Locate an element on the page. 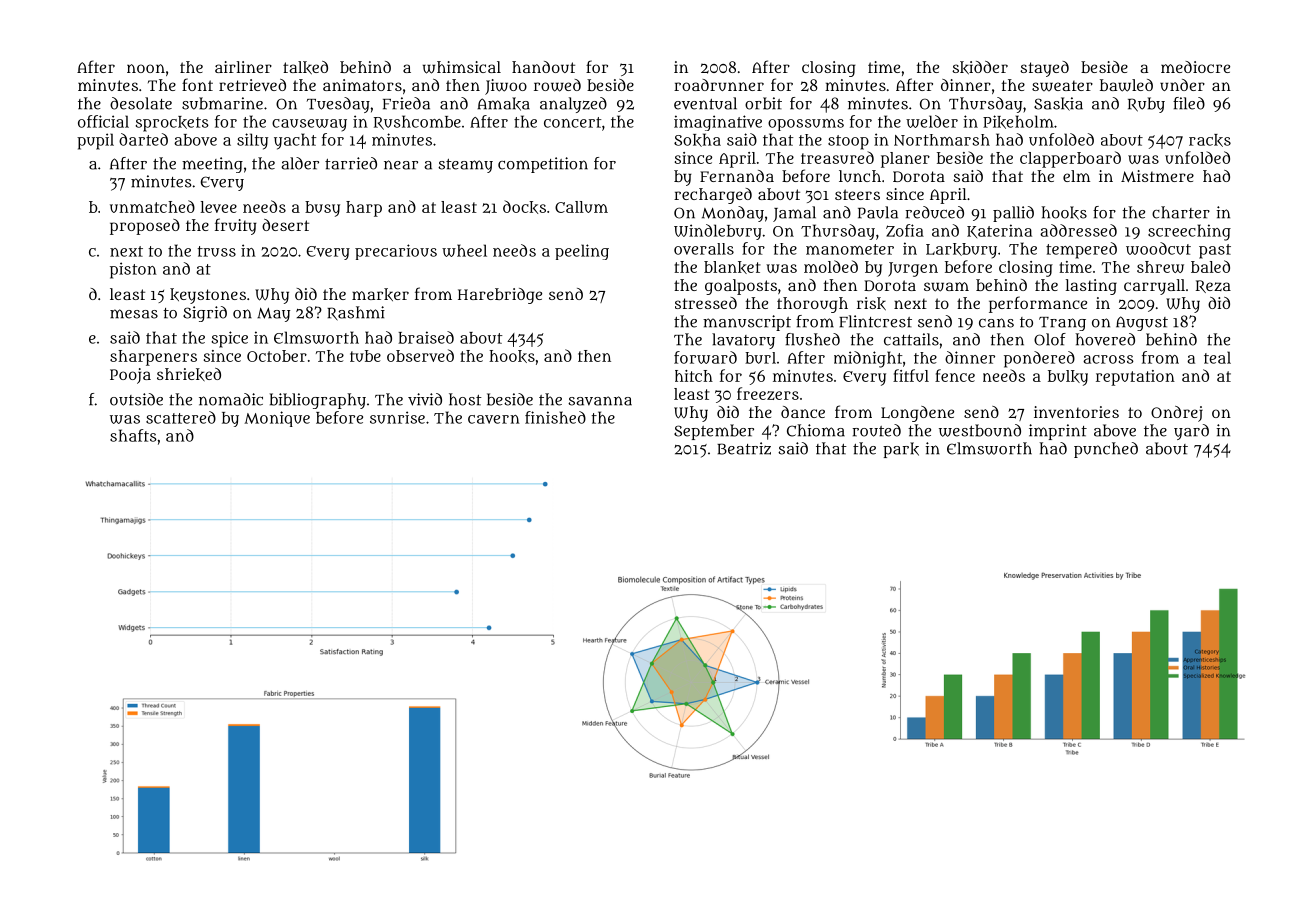 The image size is (1308, 924). savanna is located at coordinates (600, 401).
